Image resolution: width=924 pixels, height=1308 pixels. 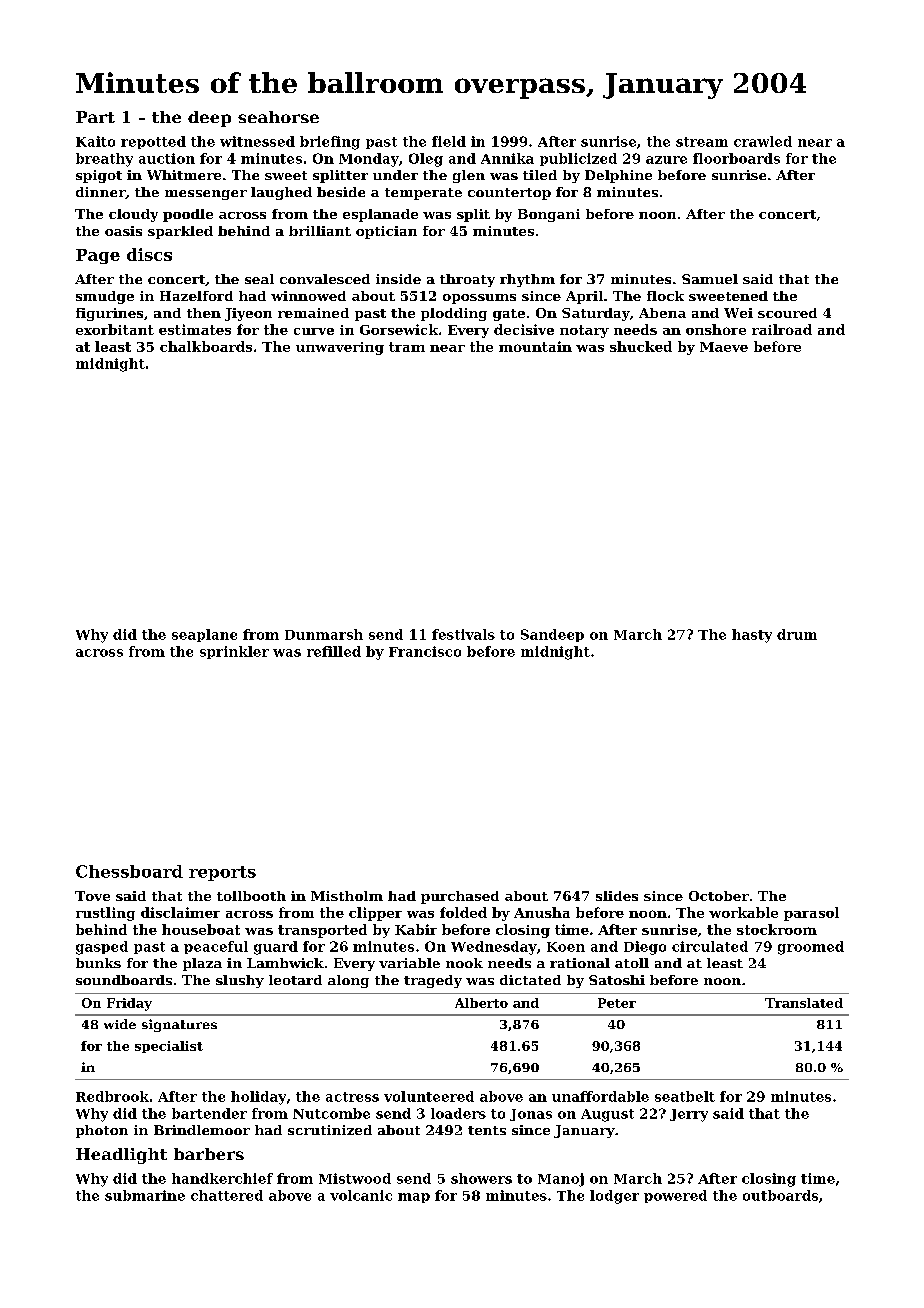 What do you see at coordinates (662, 313) in the image?
I see `Abena` at bounding box center [662, 313].
